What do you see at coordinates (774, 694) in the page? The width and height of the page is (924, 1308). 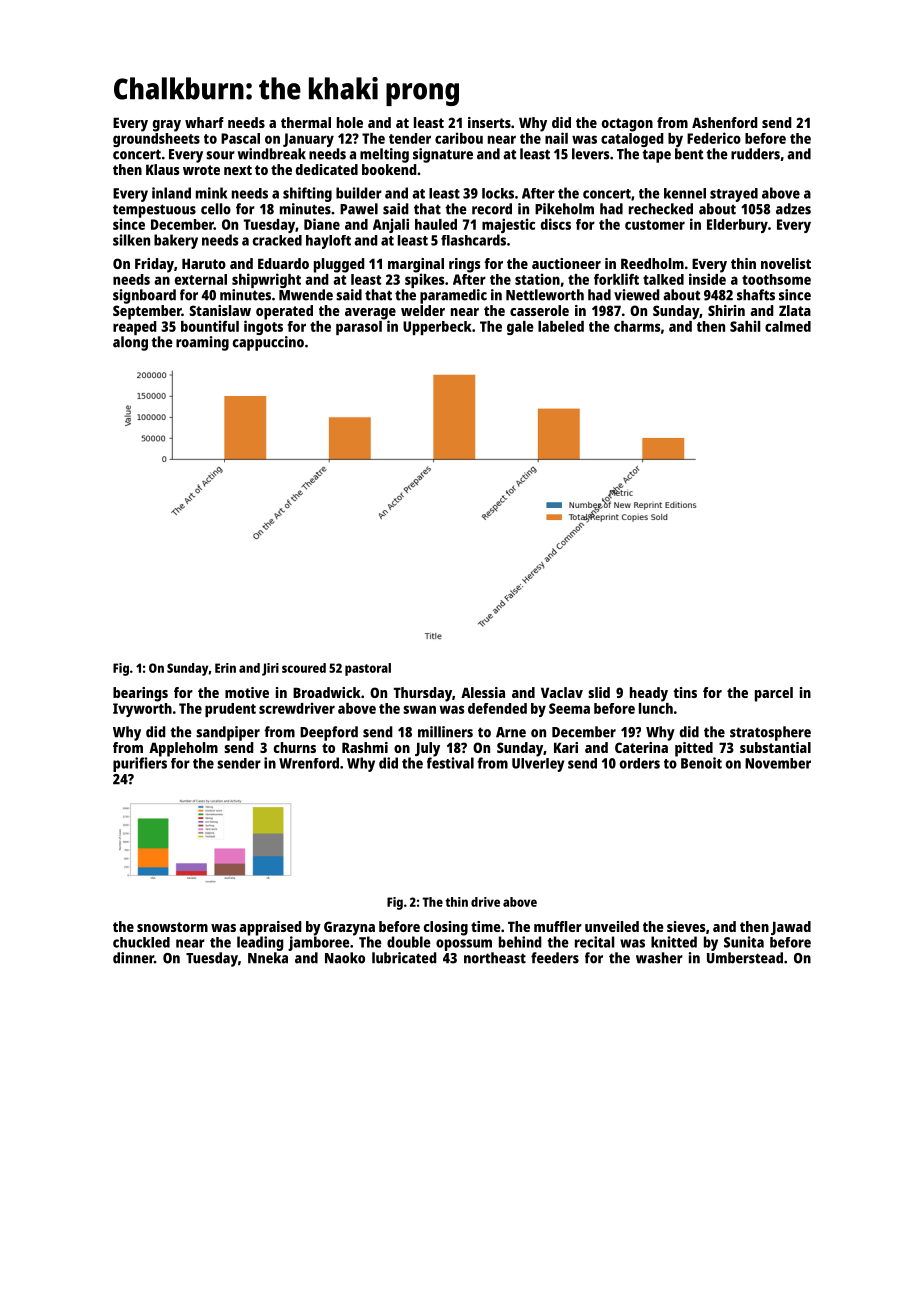 I see `parcel` at bounding box center [774, 694].
